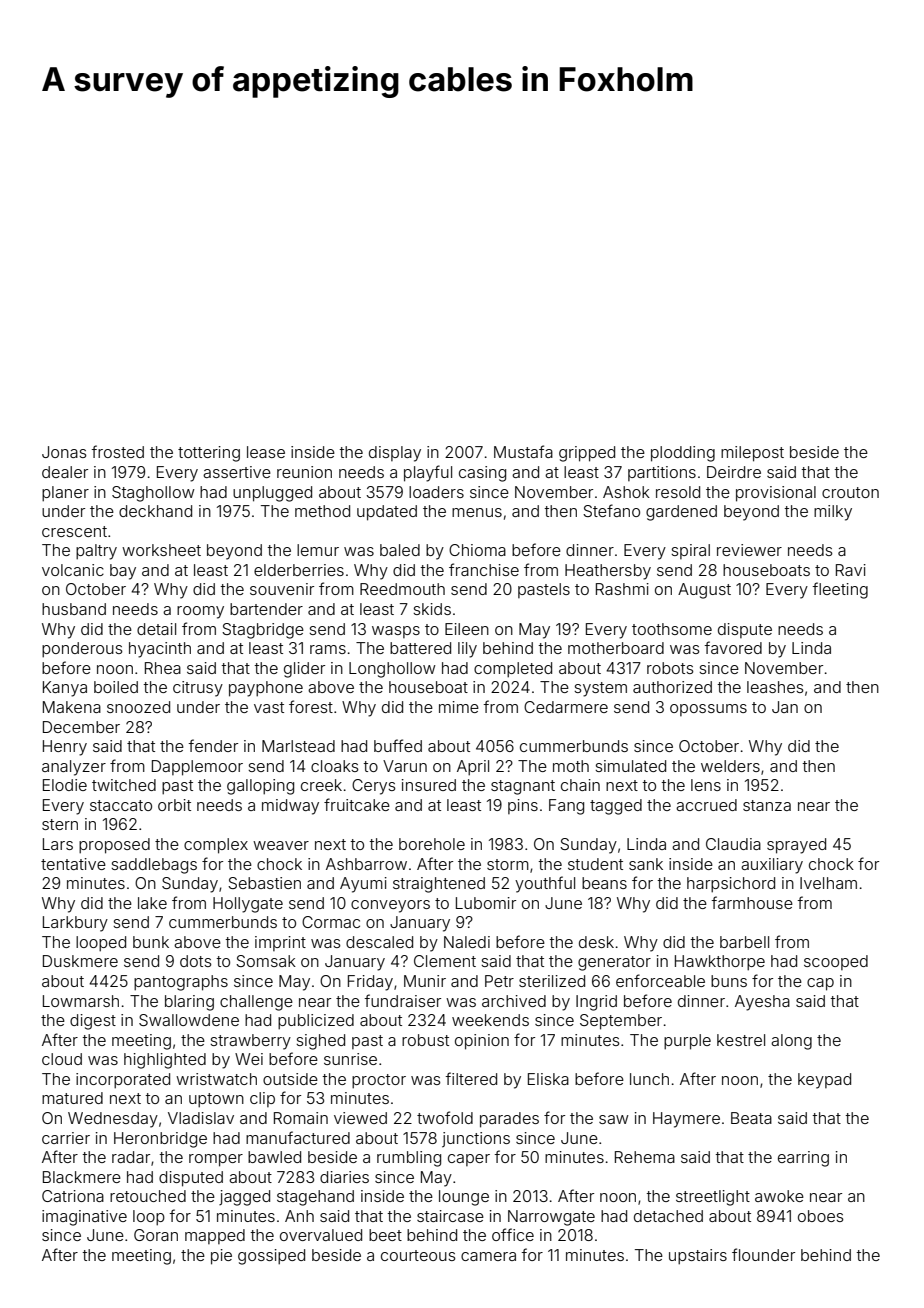  Describe the element at coordinates (148, 1196) in the screenshot. I see `retouched` at that location.
